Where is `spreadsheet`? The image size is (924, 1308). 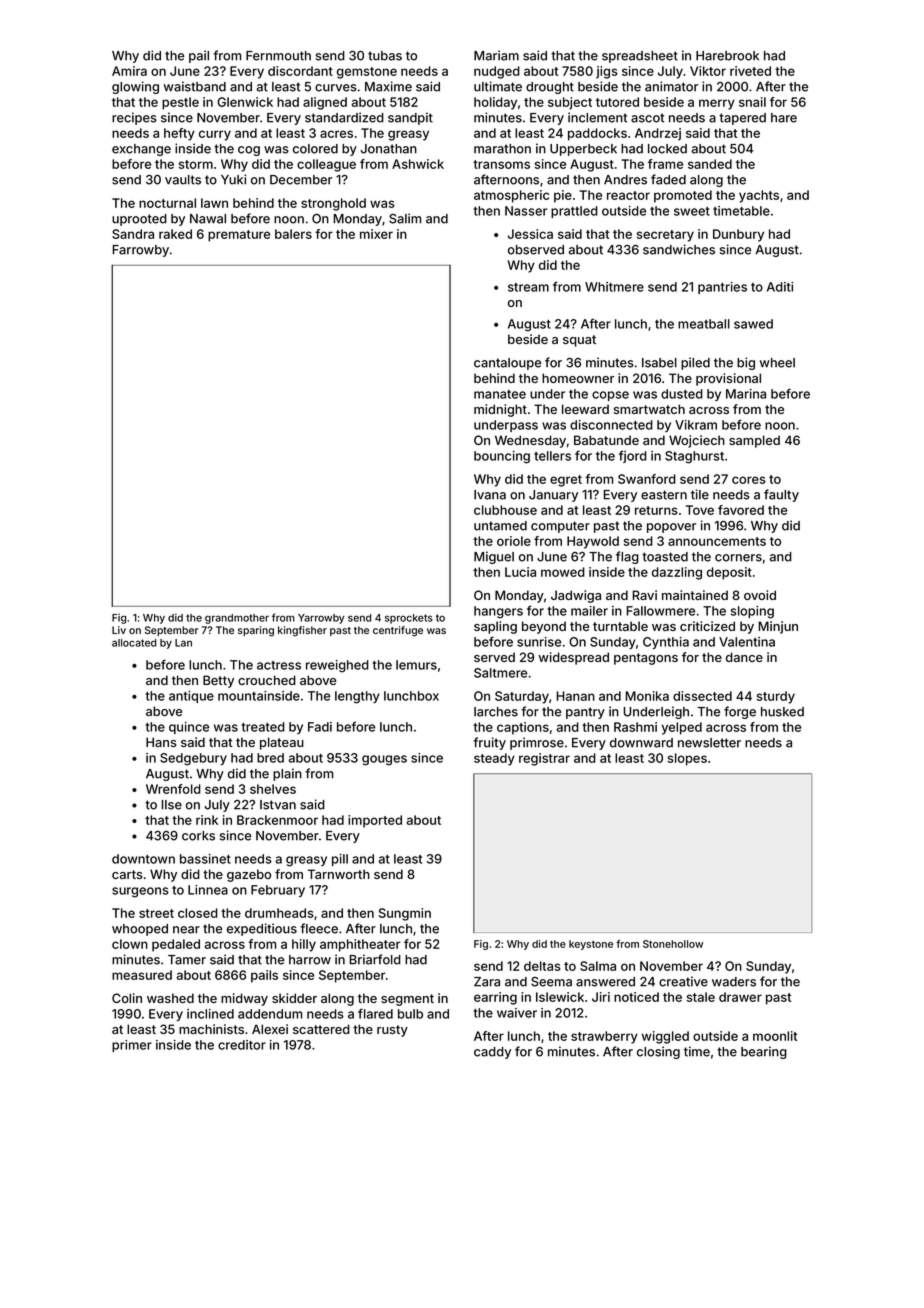
spreadsheet is located at coordinates (640, 57).
